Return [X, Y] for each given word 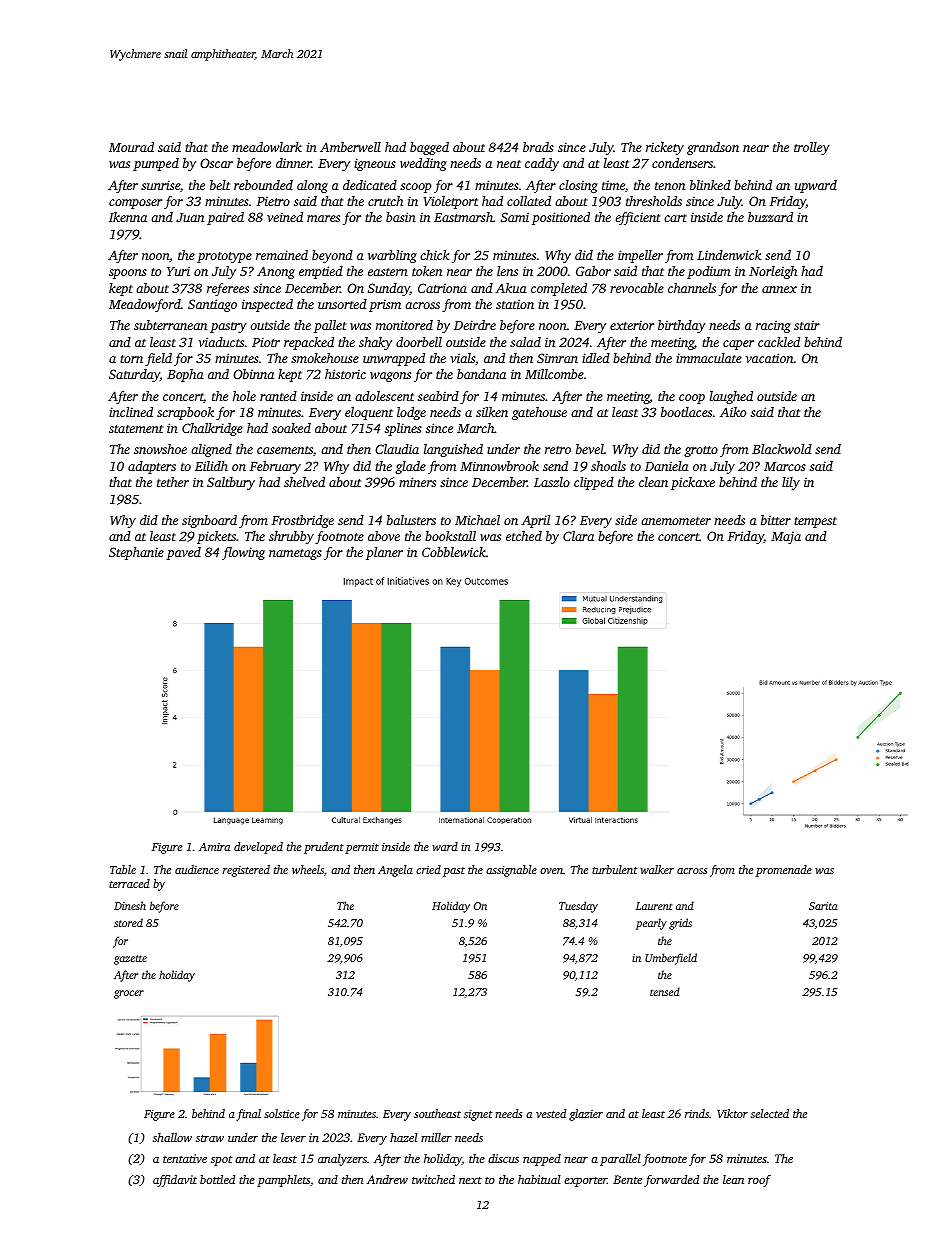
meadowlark [267, 147]
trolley [812, 148]
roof [759, 1181]
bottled [217, 1179]
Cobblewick [454, 552]
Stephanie [136, 553]
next [470, 1180]
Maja [786, 537]
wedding [423, 164]
